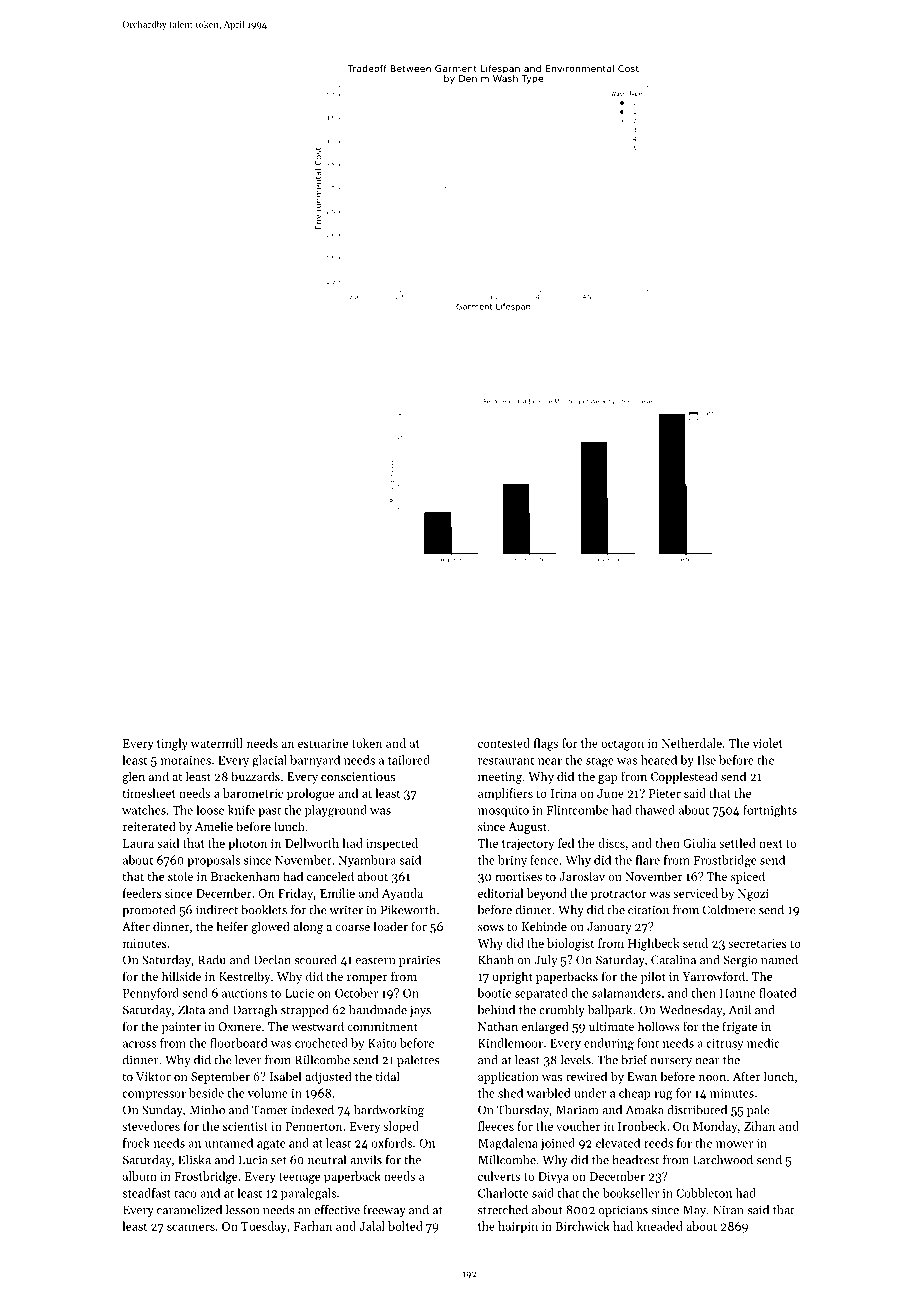 This image has height=1308, width=924. I want to click on booklets, so click(264, 910).
